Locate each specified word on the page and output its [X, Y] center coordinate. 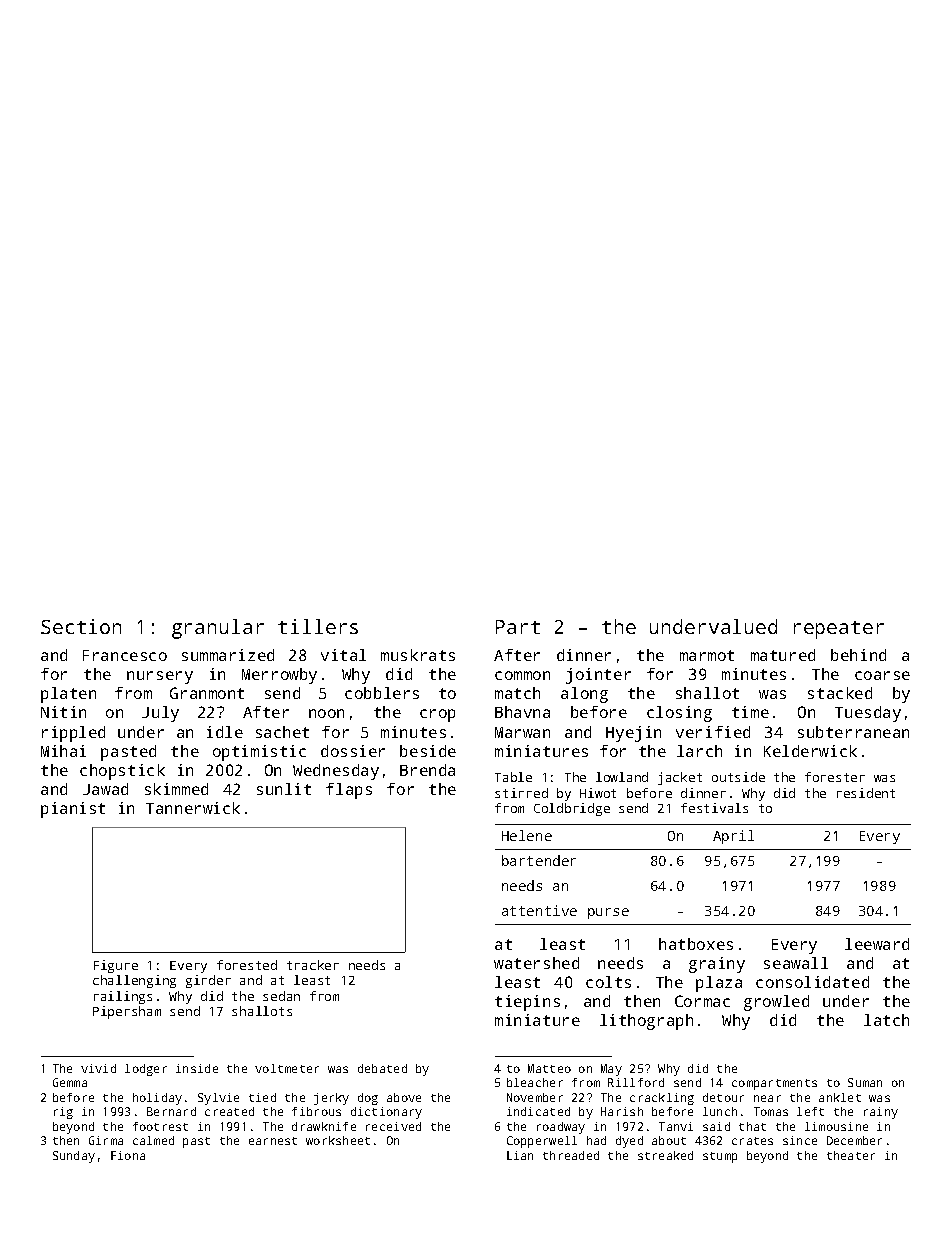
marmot [707, 655]
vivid [98, 1068]
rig [63, 1113]
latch [886, 1020]
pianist [73, 810]
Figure [116, 966]
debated [382, 1068]
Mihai [63, 751]
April [733, 837]
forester [835, 777]
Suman [865, 1082]
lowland [622, 777]
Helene [527, 835]
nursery [160, 677]
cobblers [382, 693]
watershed [536, 963]
